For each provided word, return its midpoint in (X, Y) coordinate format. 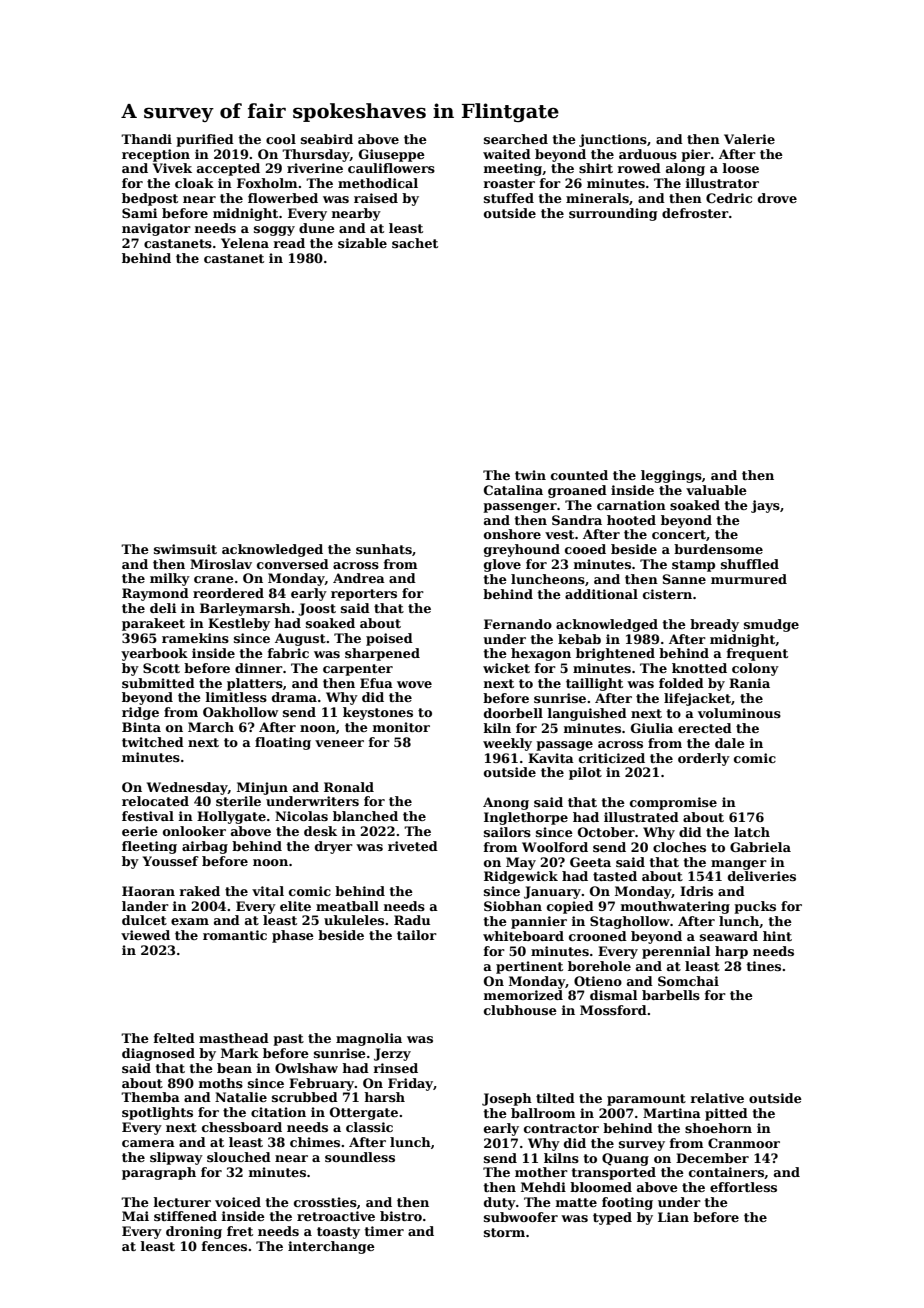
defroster (695, 213)
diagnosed (158, 1054)
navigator (156, 229)
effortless (743, 1187)
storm (504, 1232)
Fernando (518, 624)
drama (294, 697)
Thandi (146, 139)
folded (681, 683)
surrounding (613, 214)
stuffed (509, 198)
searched (516, 139)
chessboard (242, 1127)
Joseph (507, 1099)
